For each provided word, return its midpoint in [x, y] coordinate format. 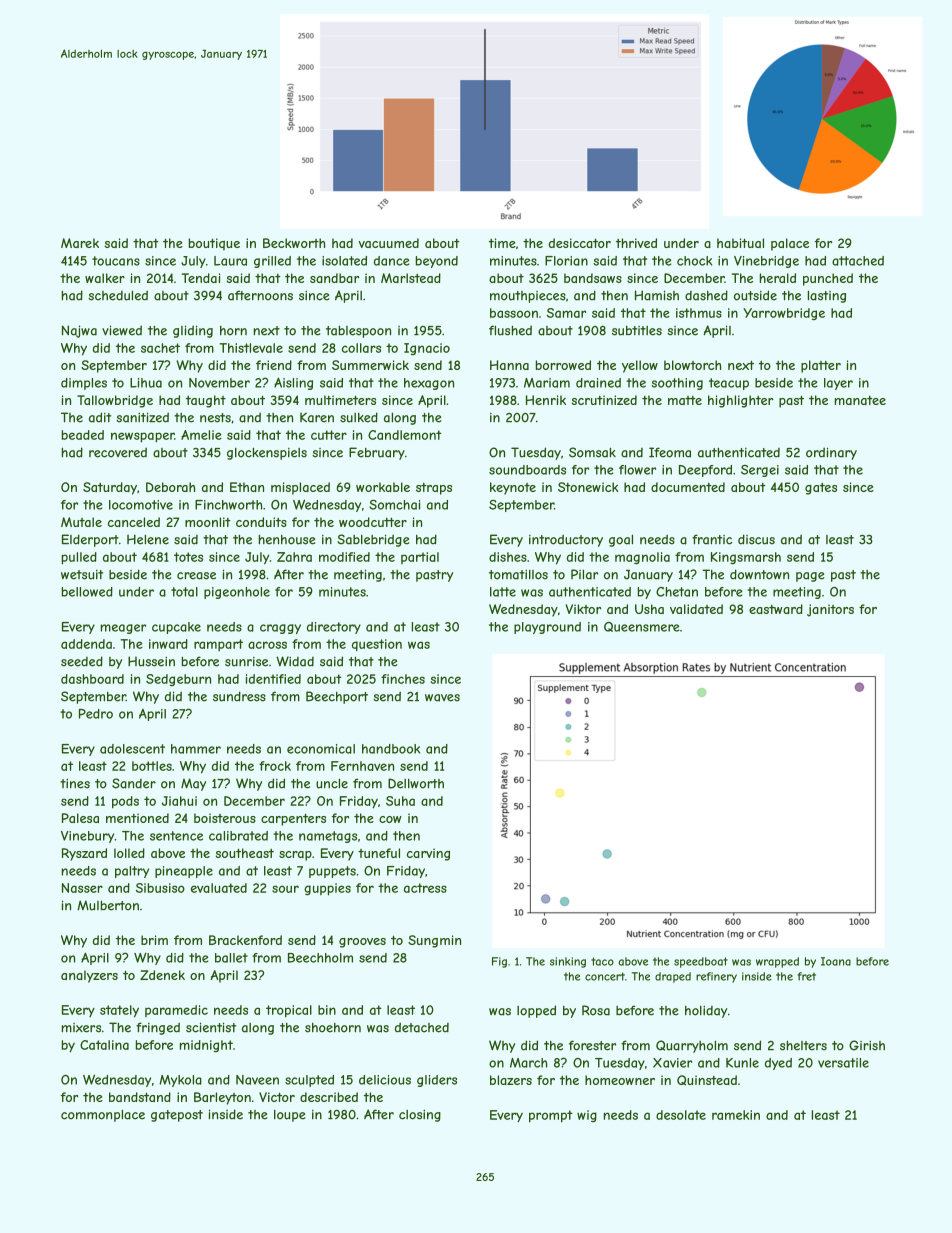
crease [196, 576]
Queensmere [641, 627]
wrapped [777, 962]
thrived [636, 243]
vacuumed [389, 243]
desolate [681, 1115]
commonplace [103, 1115]
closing [420, 1115]
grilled [272, 262]
